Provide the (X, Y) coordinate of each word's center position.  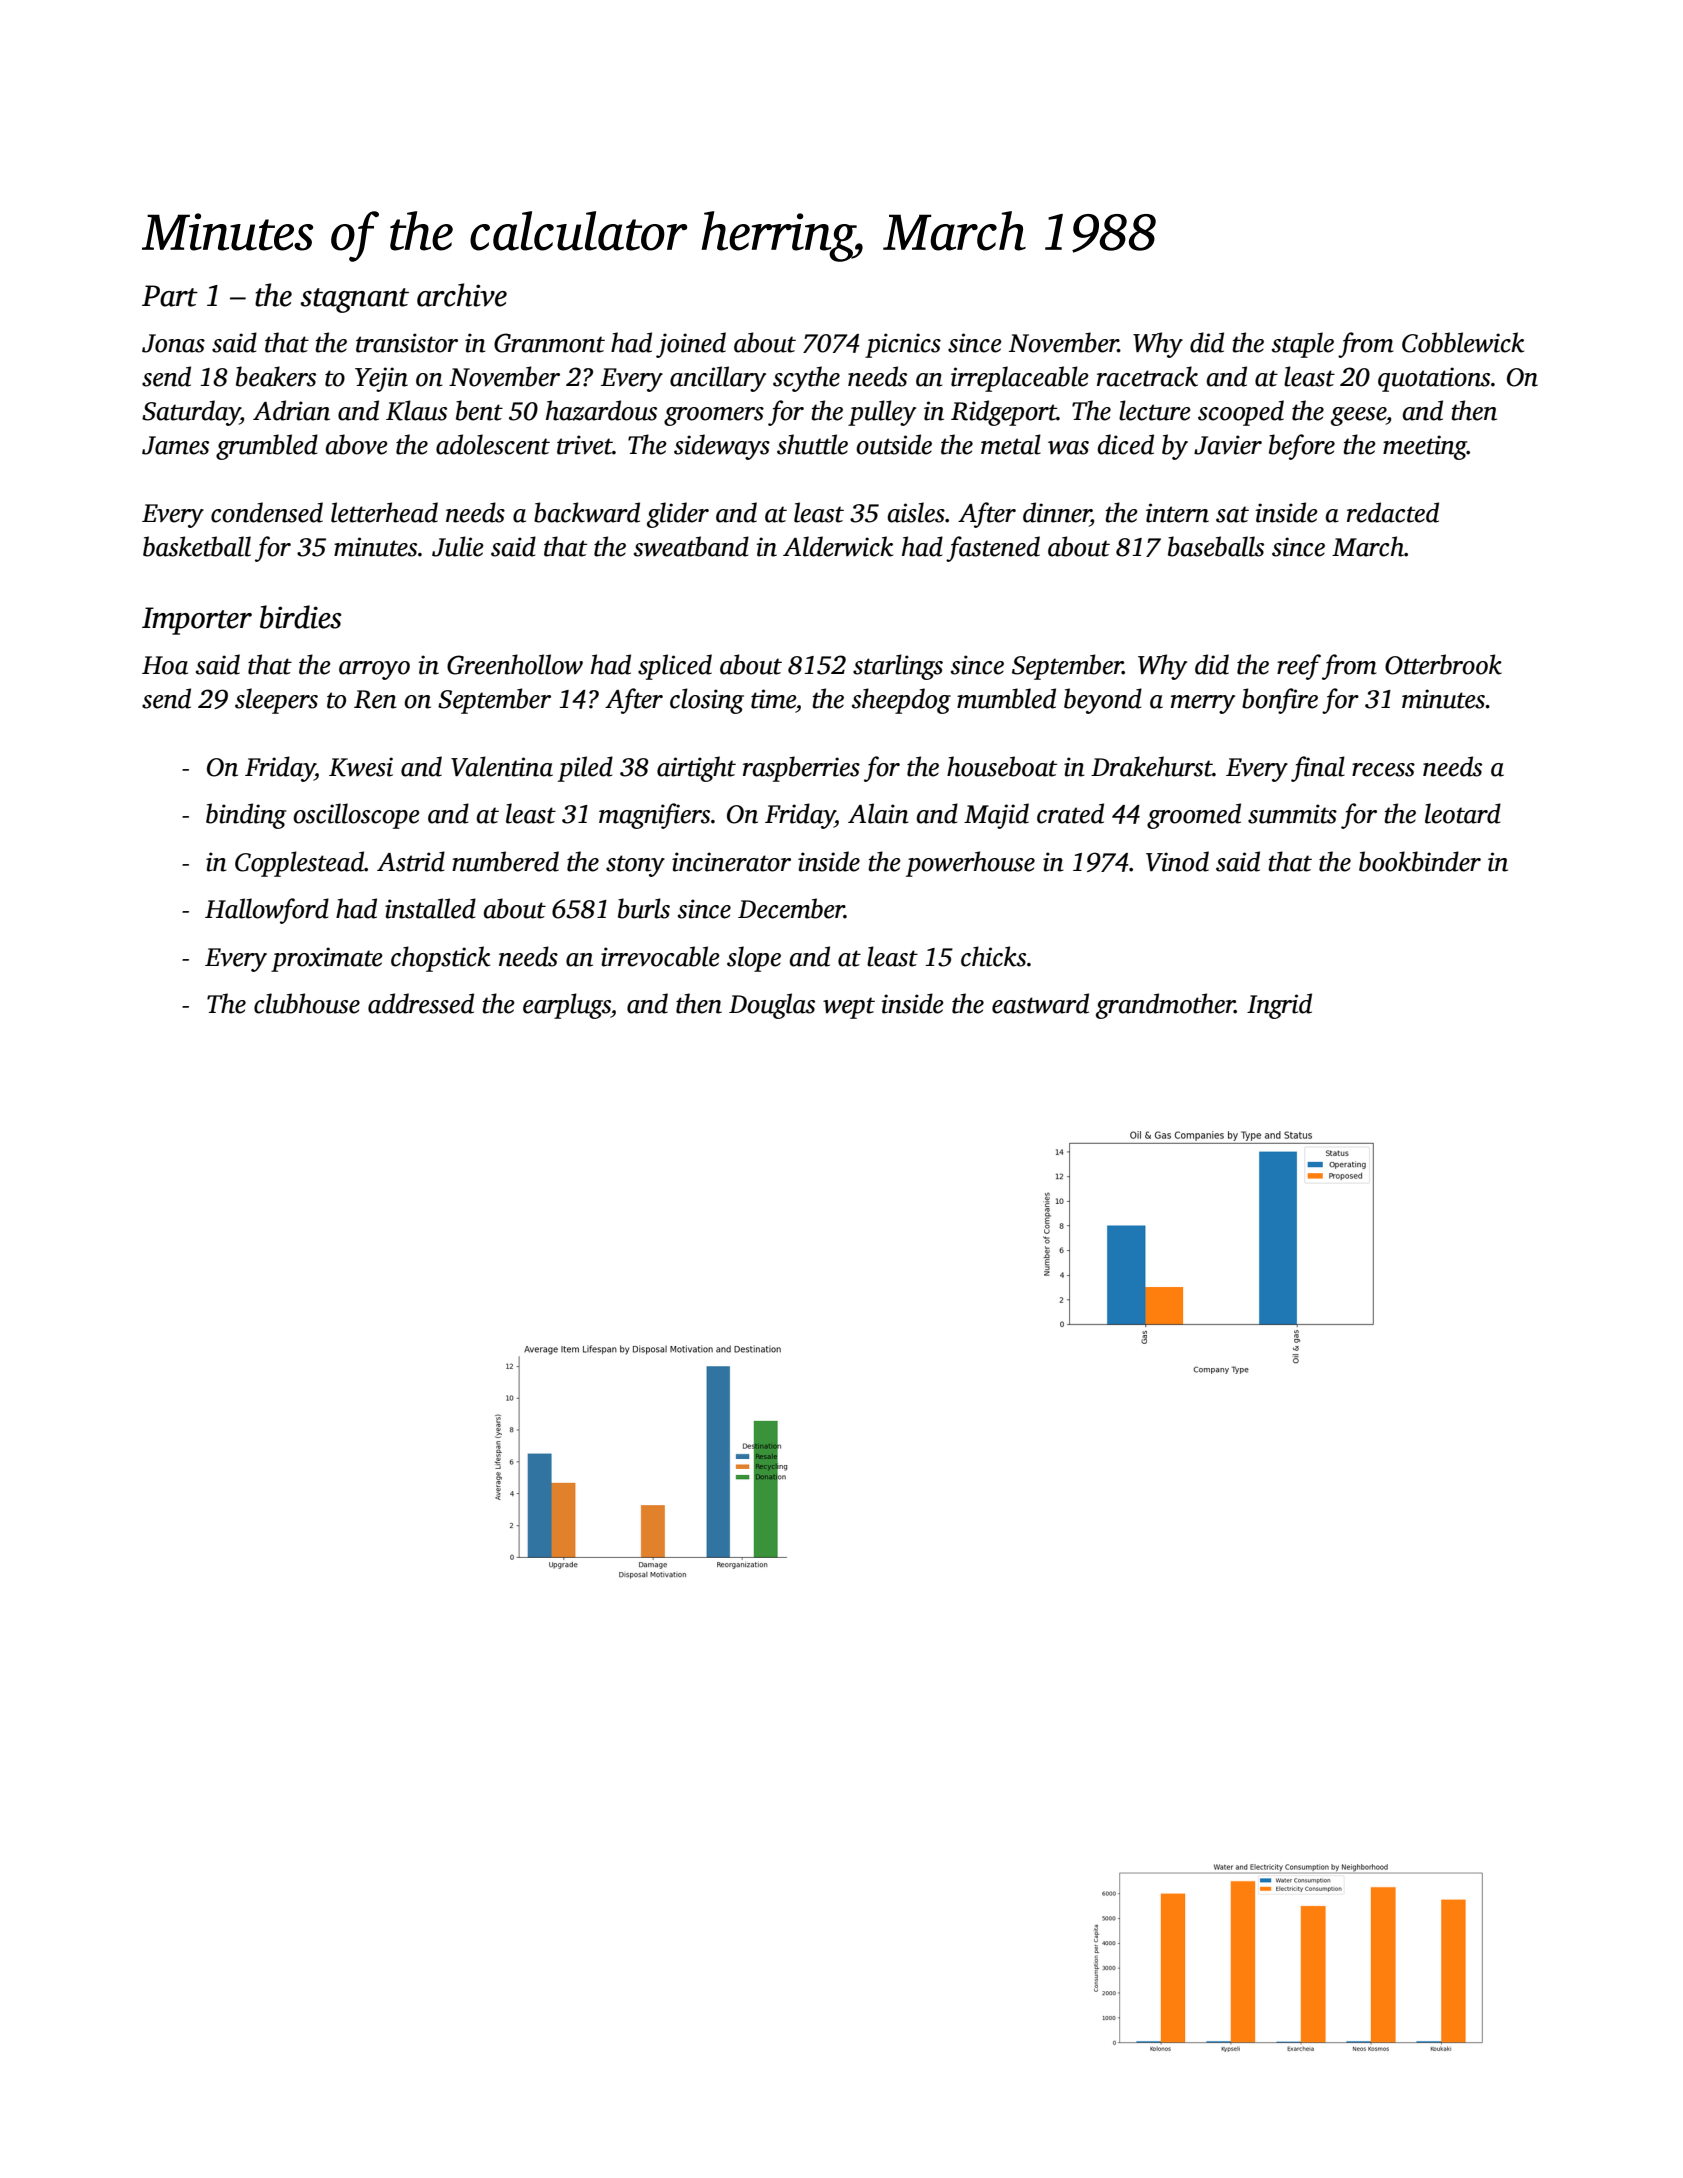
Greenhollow (515, 664)
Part (170, 296)
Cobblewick (1463, 342)
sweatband (691, 546)
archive (462, 295)
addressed (421, 1003)
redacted (1393, 512)
